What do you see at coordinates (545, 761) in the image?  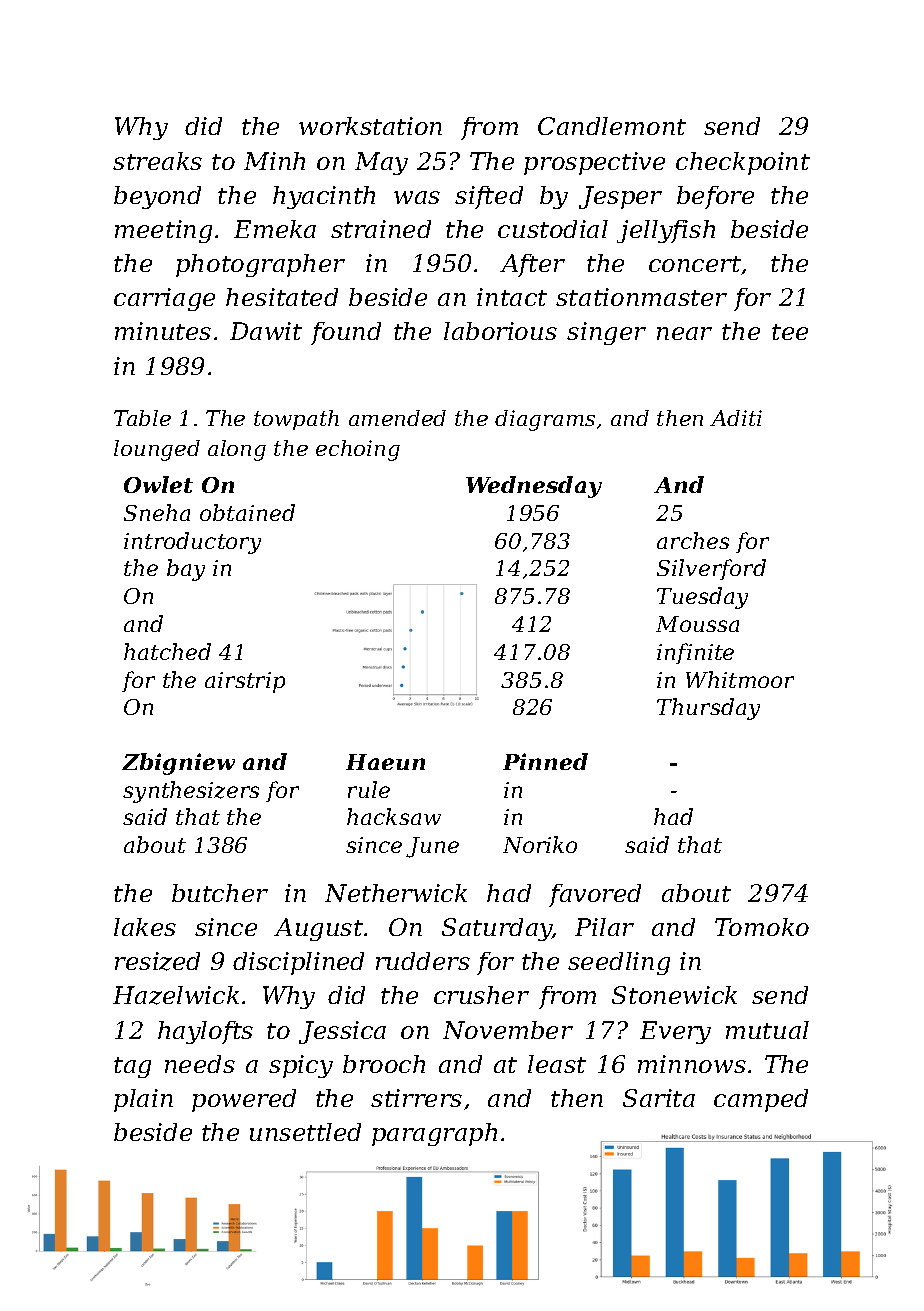 I see `Pinned` at bounding box center [545, 761].
